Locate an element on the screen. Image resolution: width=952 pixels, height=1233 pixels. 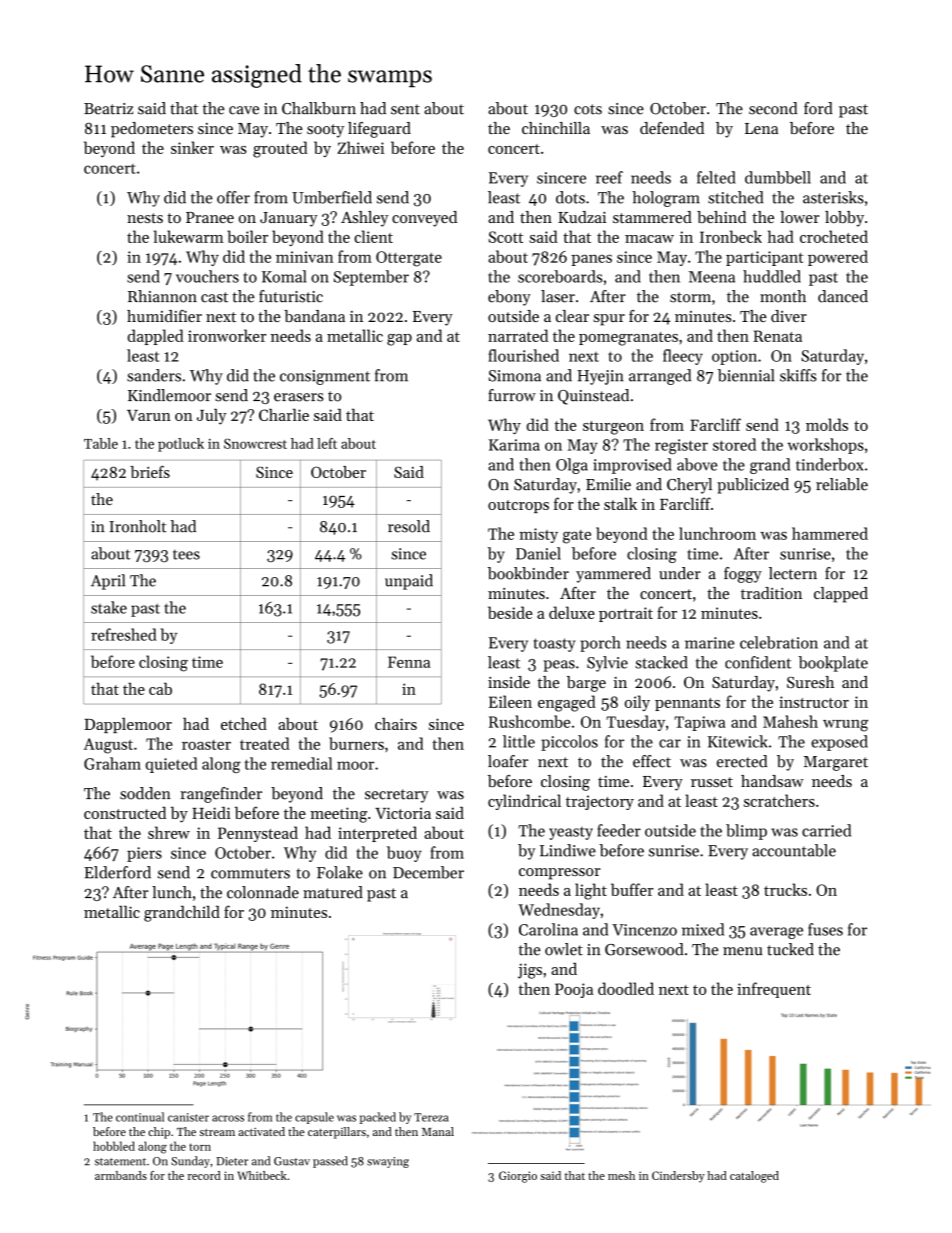
Fenna is located at coordinates (409, 662).
